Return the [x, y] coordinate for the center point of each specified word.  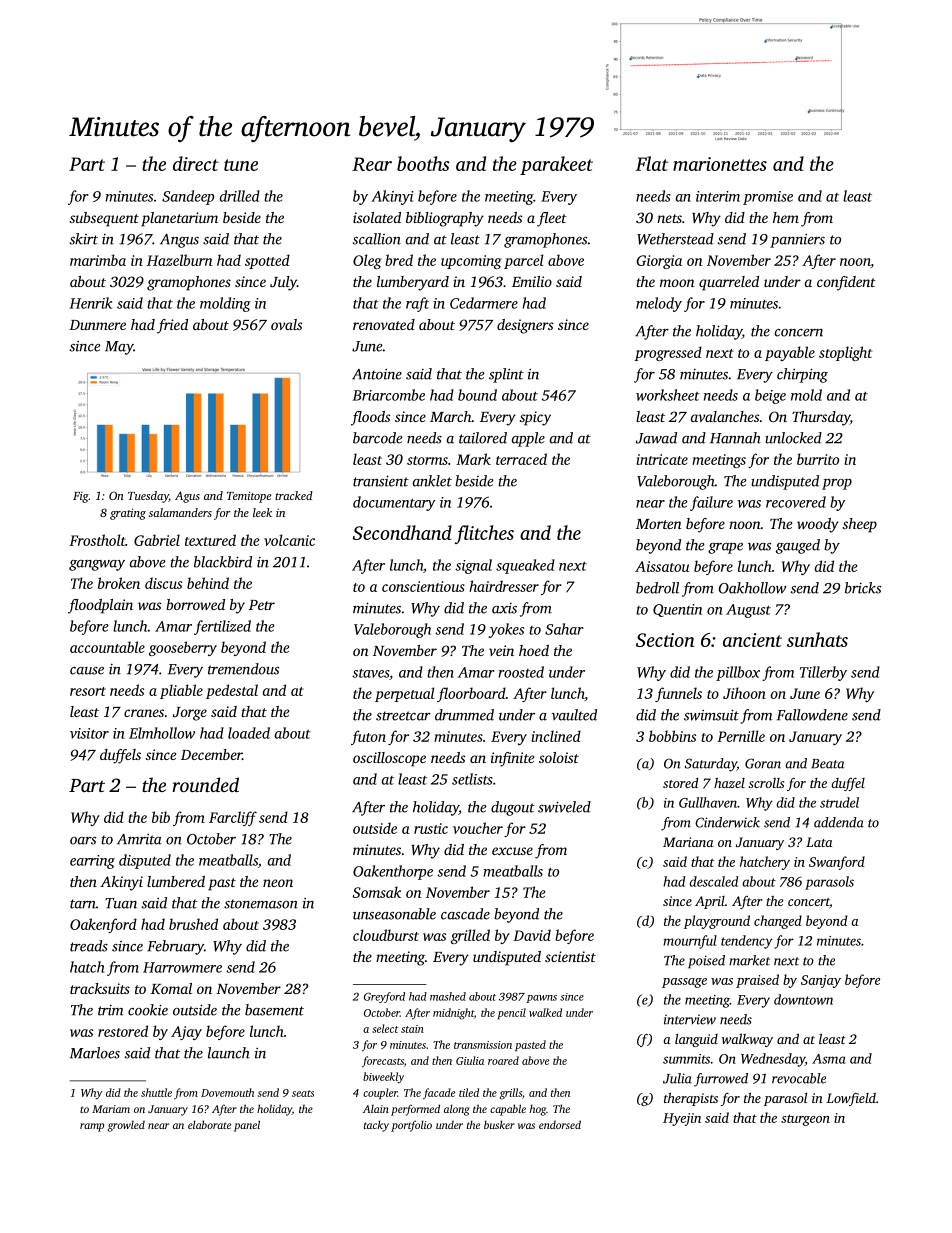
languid [696, 1040]
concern [799, 333]
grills [510, 1094]
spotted [267, 261]
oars [83, 841]
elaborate [209, 1124]
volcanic [289, 540]
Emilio [532, 281]
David [532, 935]
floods [370, 418]
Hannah [735, 438]
